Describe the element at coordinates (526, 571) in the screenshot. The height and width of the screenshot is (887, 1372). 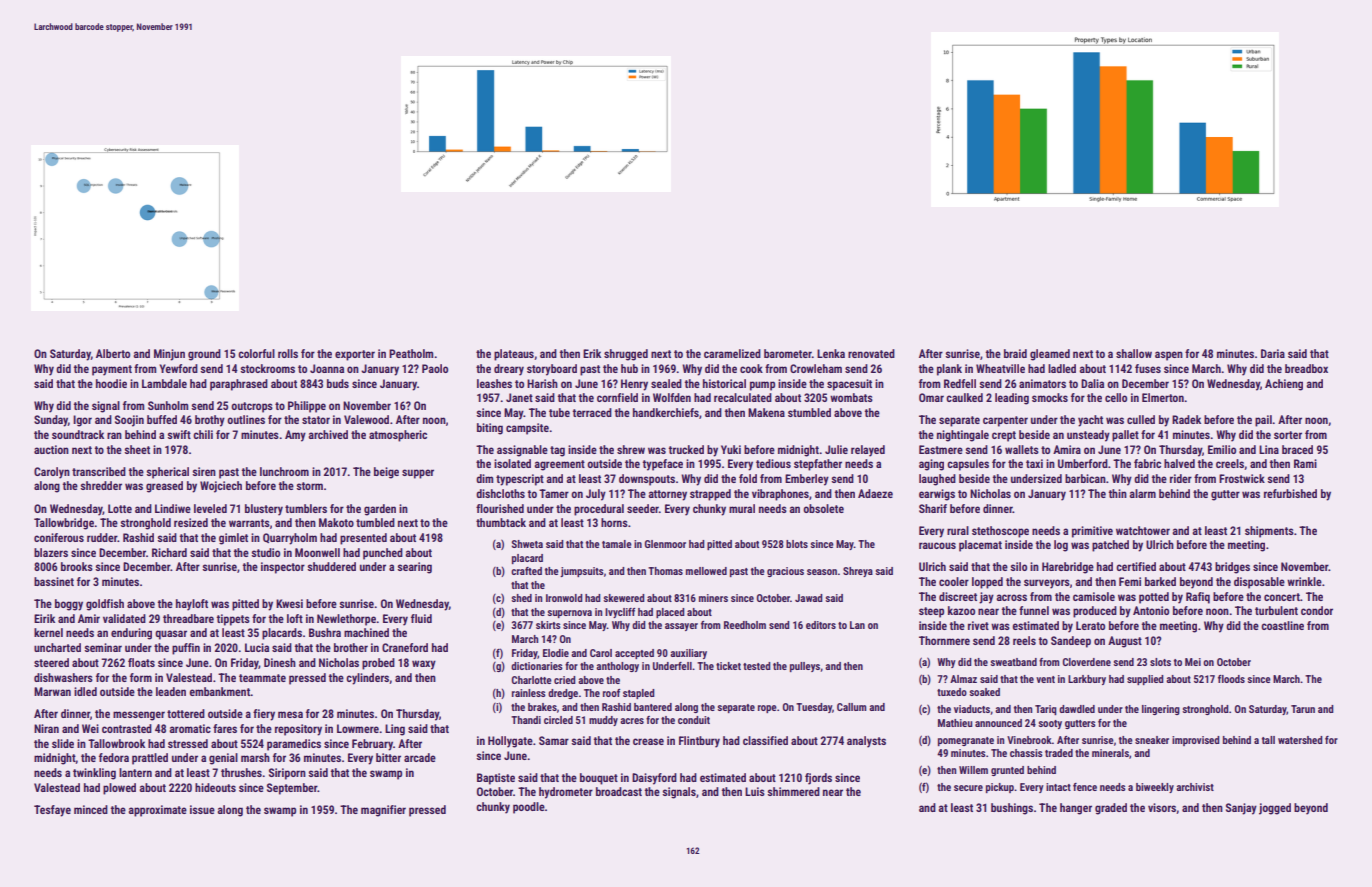
I see `crafted` at that location.
